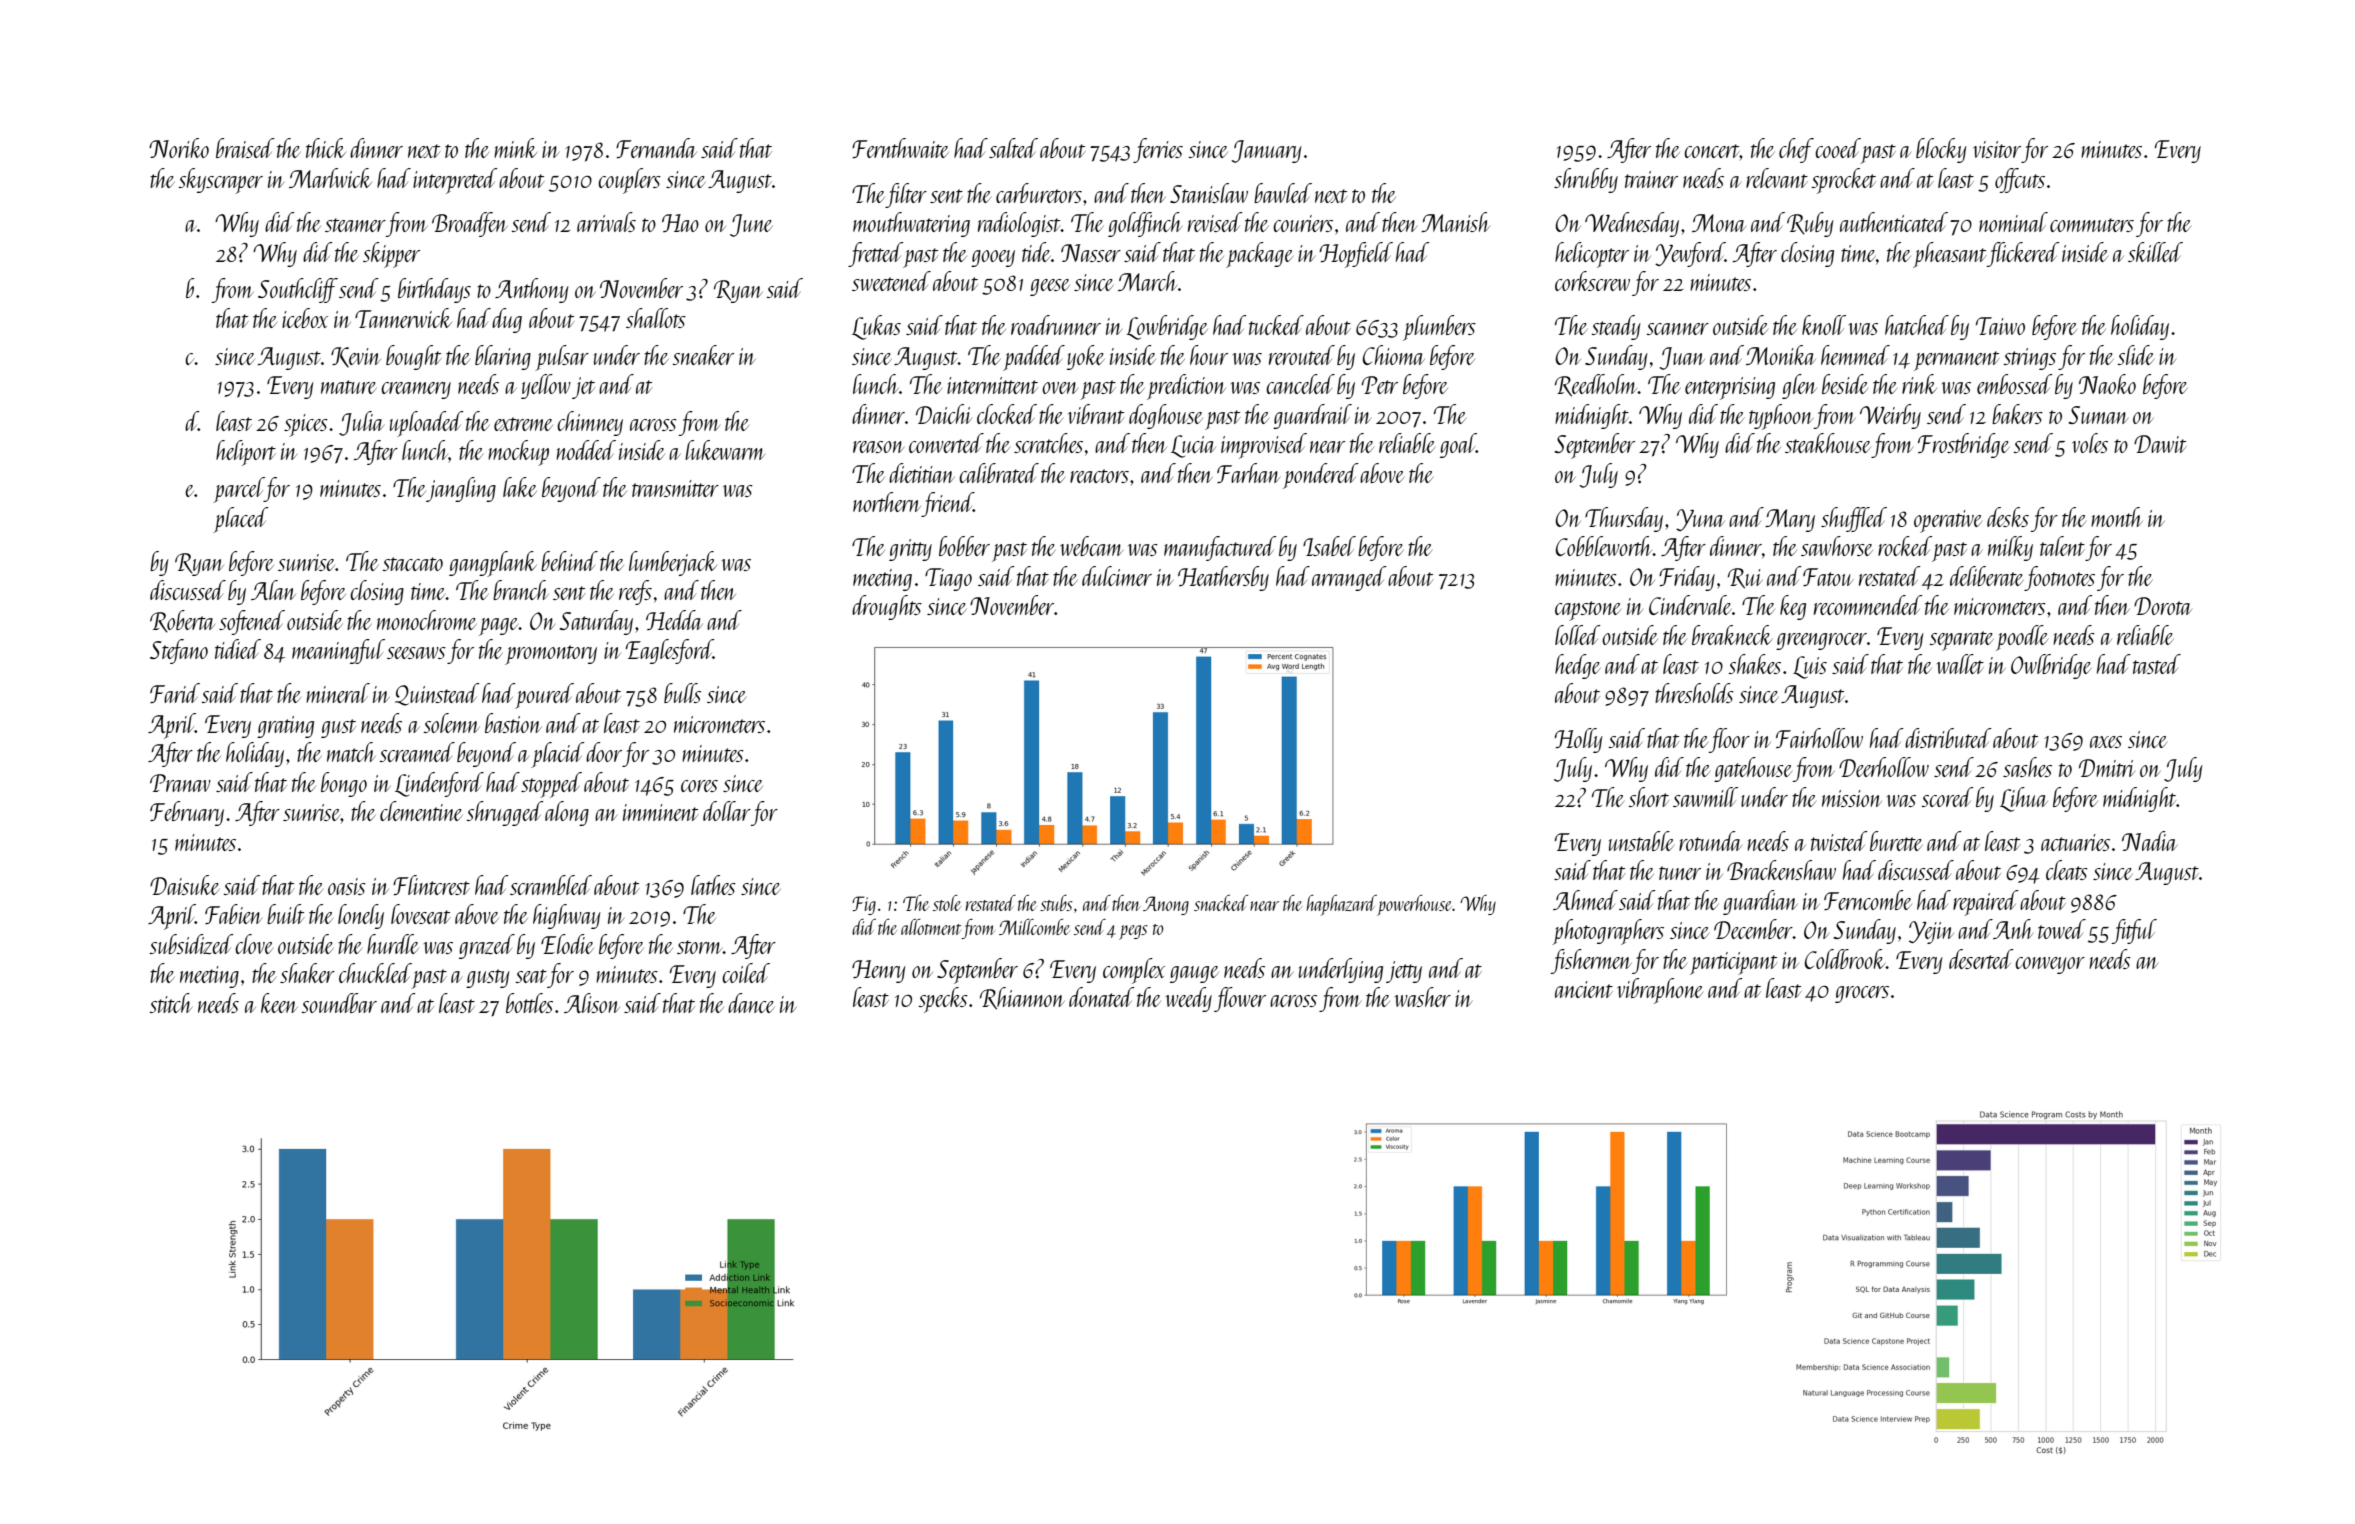 The height and width of the image is (1524, 2355). I want to click on mineral, so click(338, 693).
